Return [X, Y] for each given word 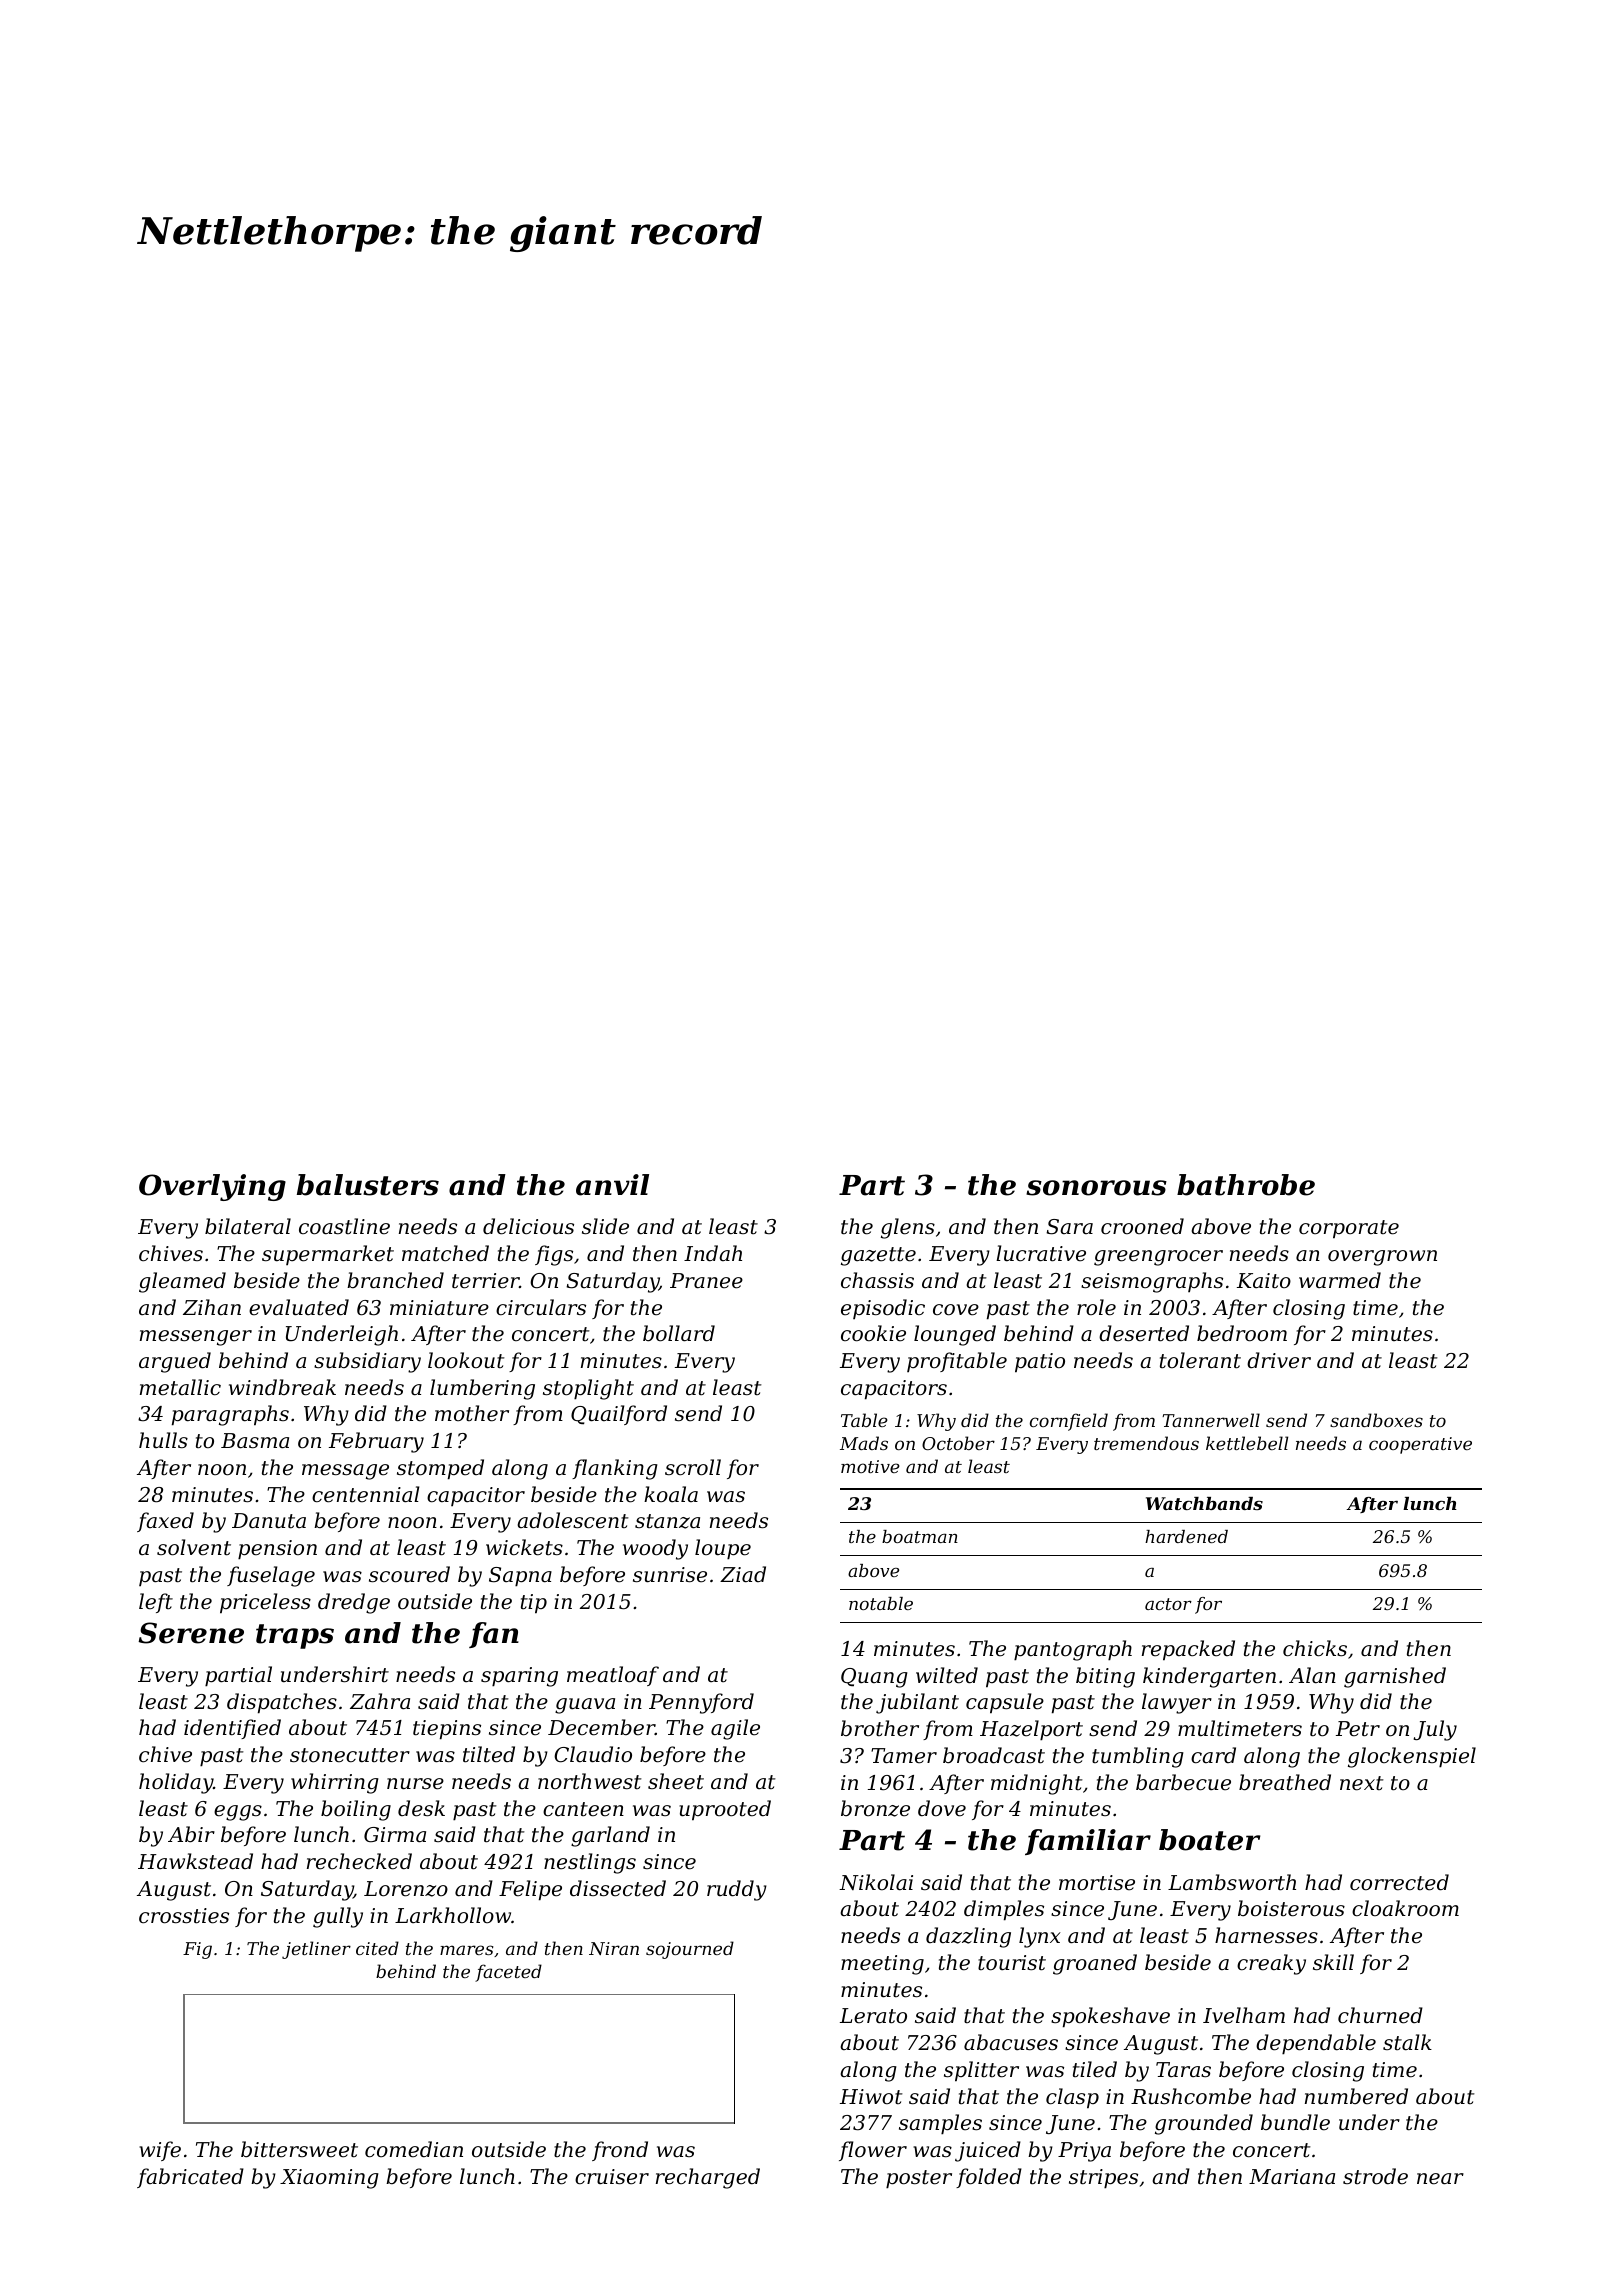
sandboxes [1376, 1420]
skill [1333, 1962]
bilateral [248, 1226]
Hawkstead [195, 1861]
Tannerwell [1211, 1420]
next [1362, 1783]
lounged [955, 1335]
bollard [679, 1333]
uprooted [725, 1810]
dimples [1004, 1910]
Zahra [380, 1701]
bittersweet [299, 2149]
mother [472, 1413]
